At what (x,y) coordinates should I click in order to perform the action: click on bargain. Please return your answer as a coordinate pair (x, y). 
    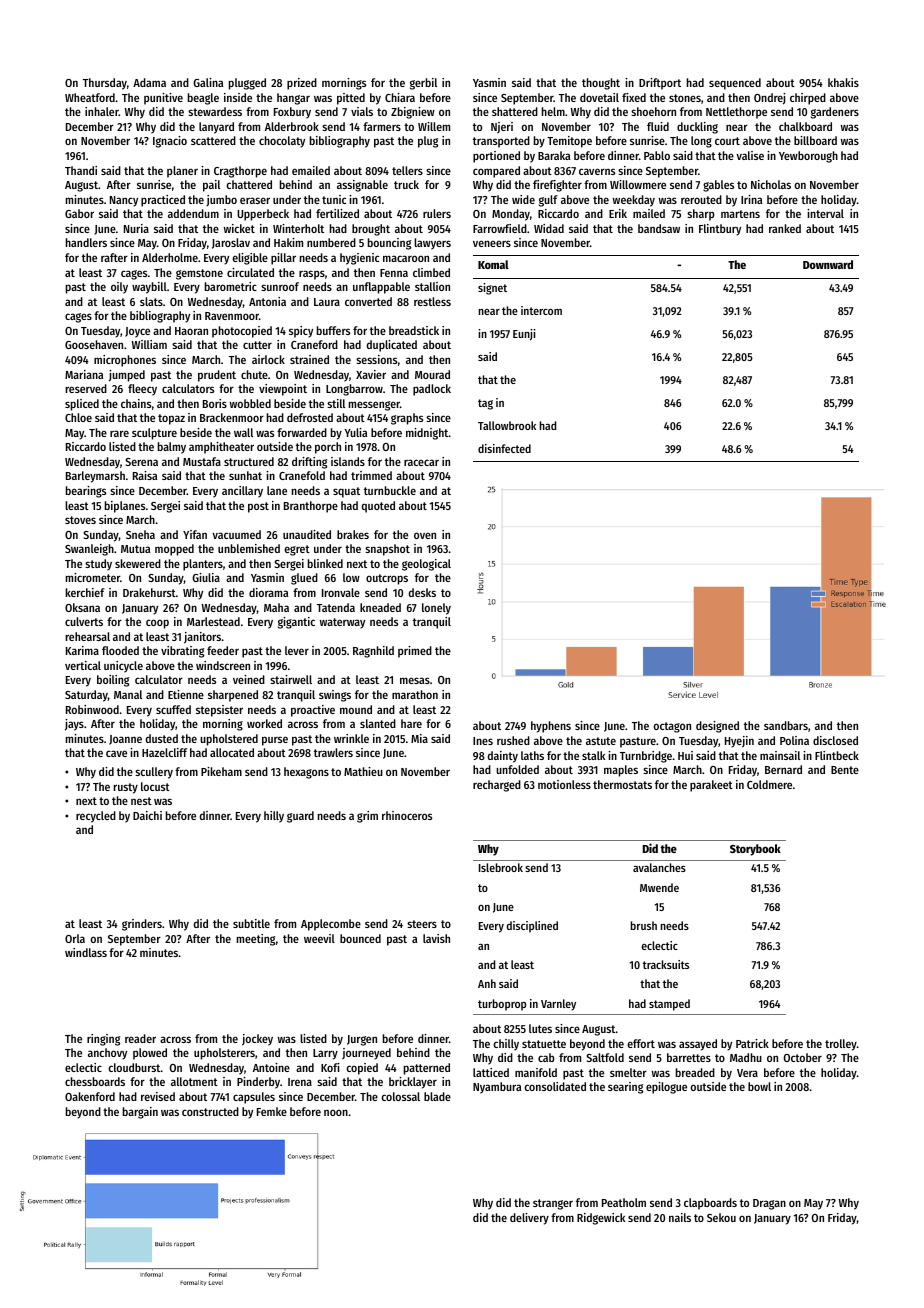
    Looking at the image, I should click on (140, 1113).
